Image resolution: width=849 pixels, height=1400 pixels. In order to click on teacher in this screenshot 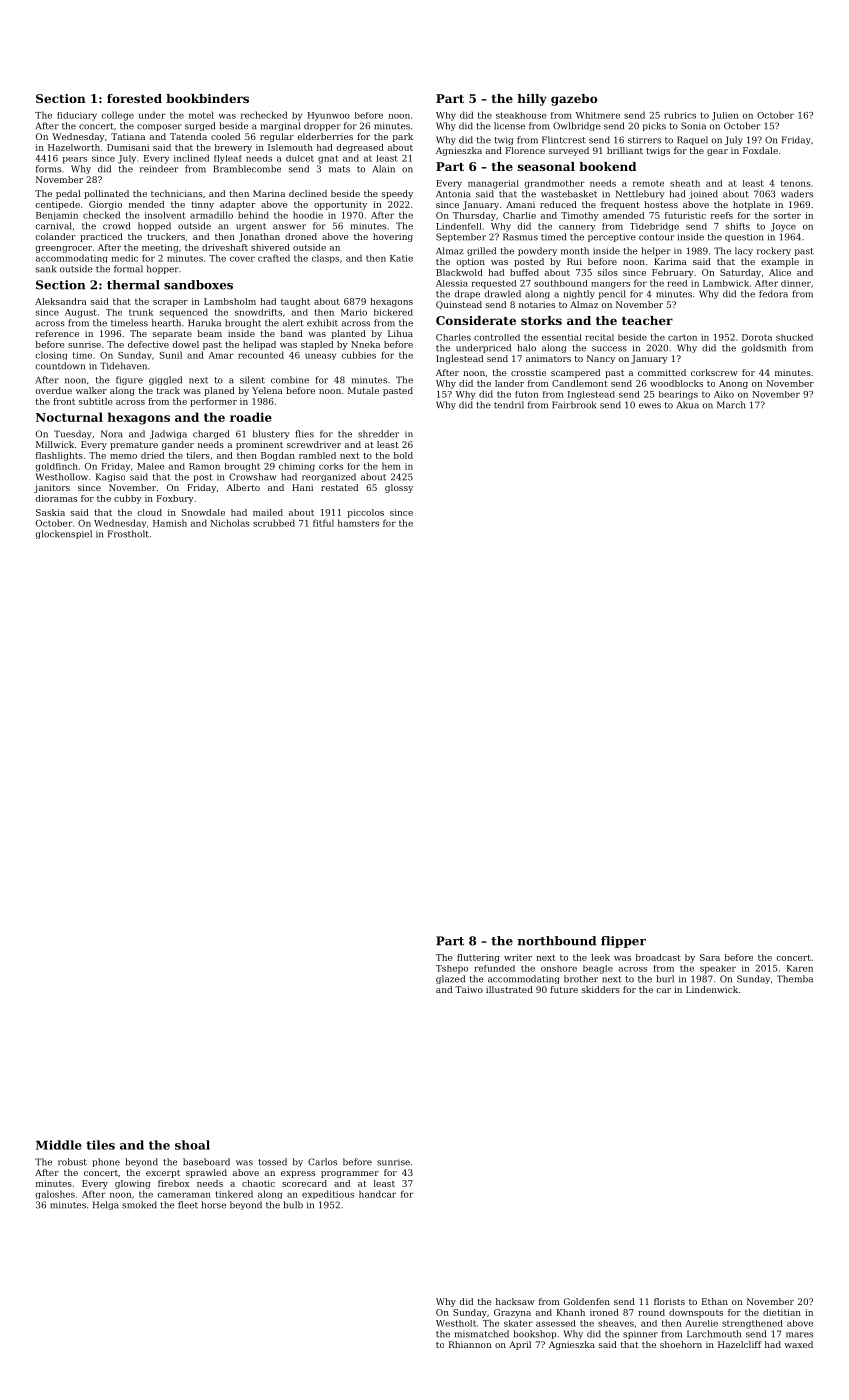, I will do `click(647, 320)`.
